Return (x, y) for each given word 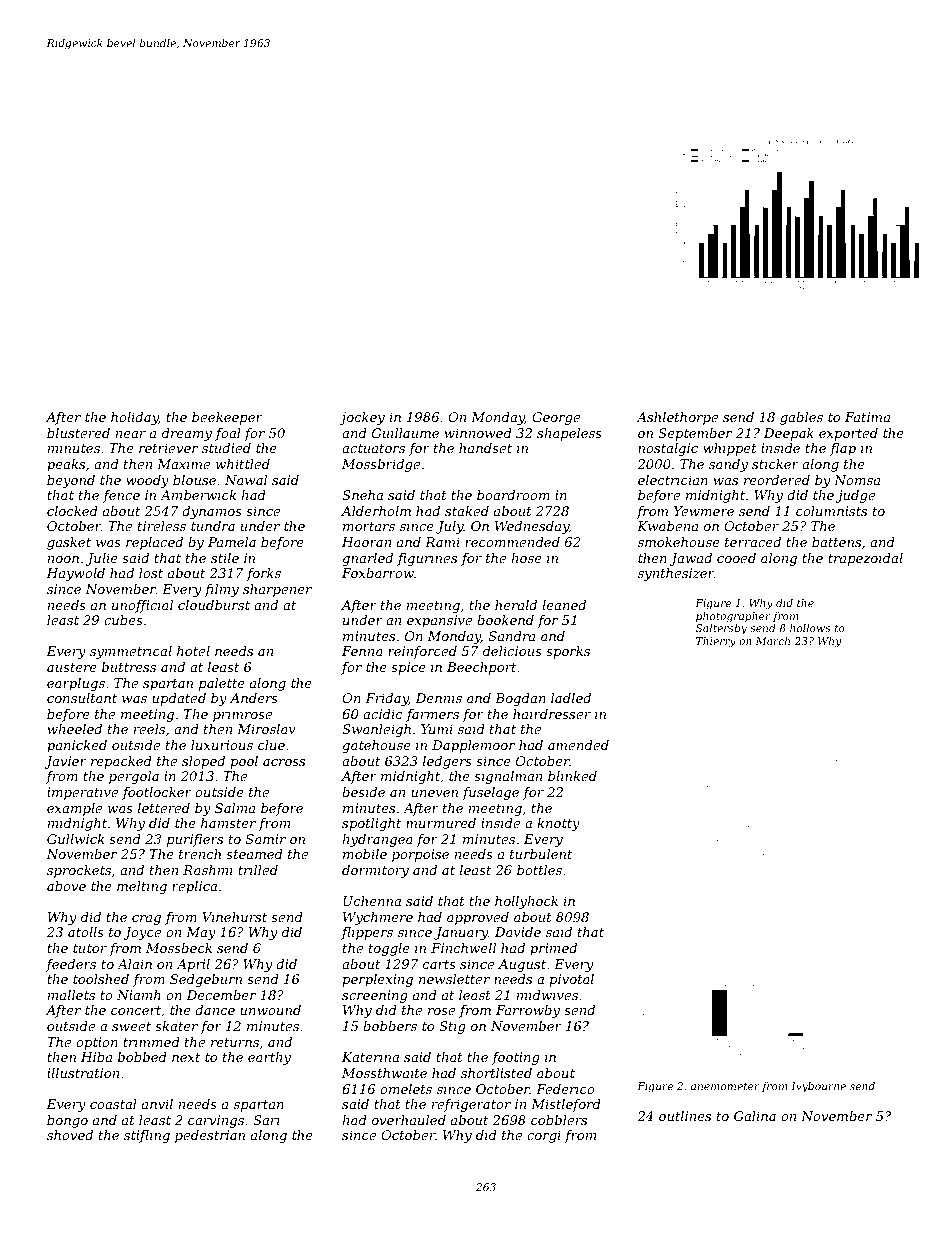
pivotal (571, 980)
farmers (432, 715)
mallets (71, 995)
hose (526, 558)
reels (149, 729)
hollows (810, 628)
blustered (78, 433)
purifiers (195, 840)
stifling (147, 1136)
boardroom (513, 495)
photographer (733, 617)
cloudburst (214, 605)
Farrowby (528, 1011)
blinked (572, 776)
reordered (777, 480)
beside (363, 792)
